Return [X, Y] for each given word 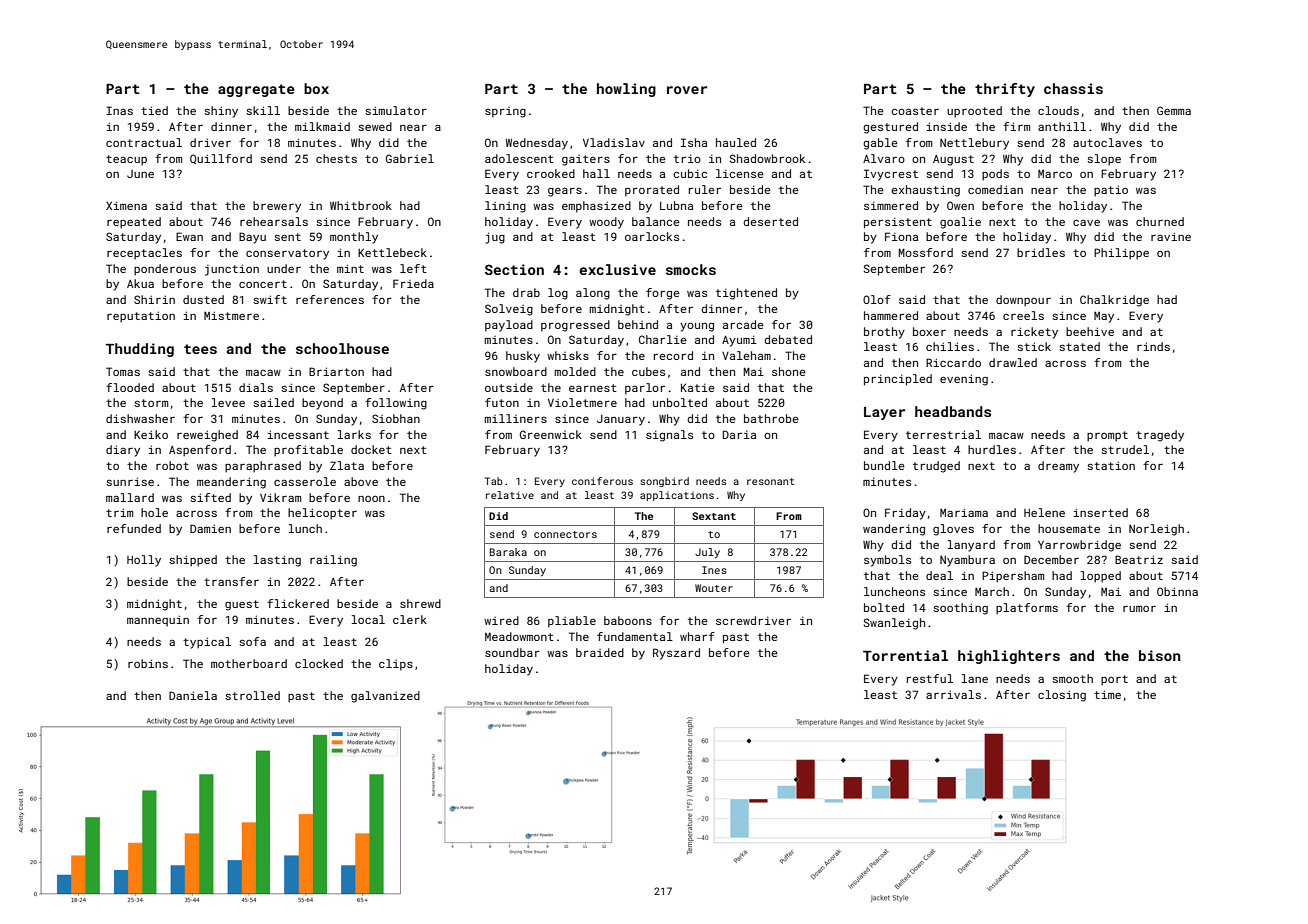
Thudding [140, 350]
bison [1159, 655]
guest [242, 605]
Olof [877, 299]
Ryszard [676, 654]
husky [523, 357]
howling [626, 90]
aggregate [256, 90]
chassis [1073, 88]
